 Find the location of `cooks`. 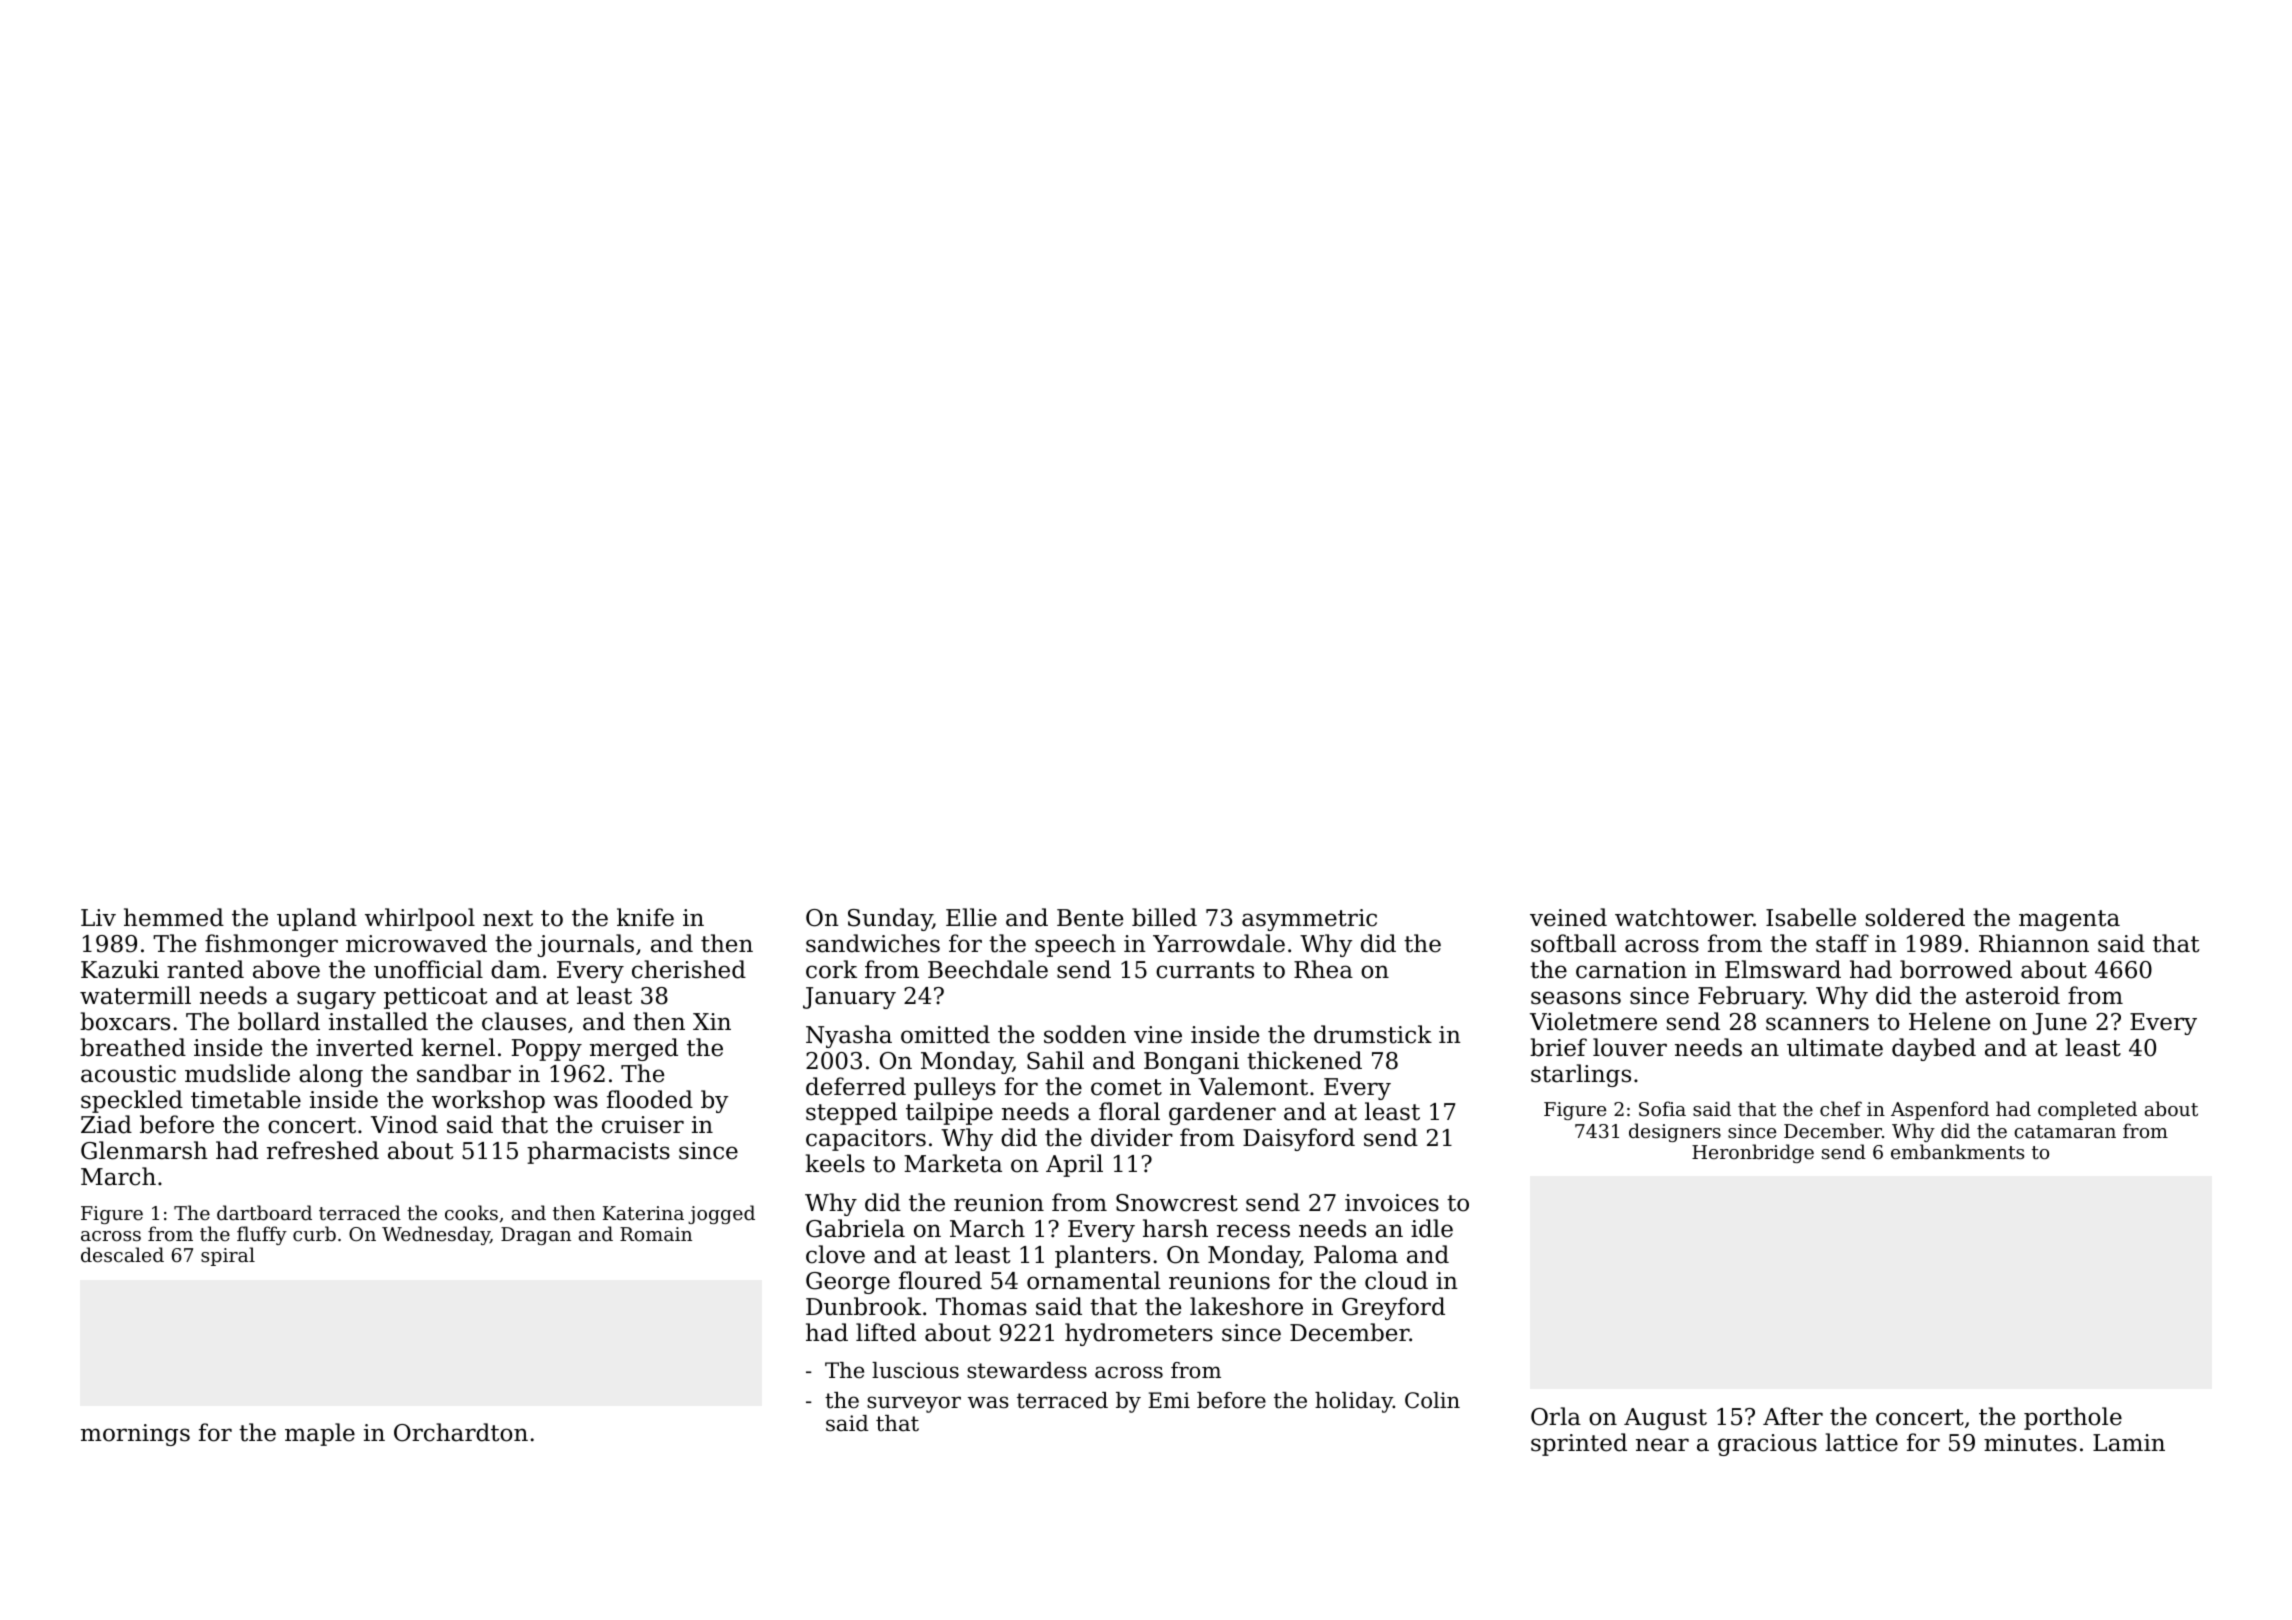

cooks is located at coordinates (471, 1212).
